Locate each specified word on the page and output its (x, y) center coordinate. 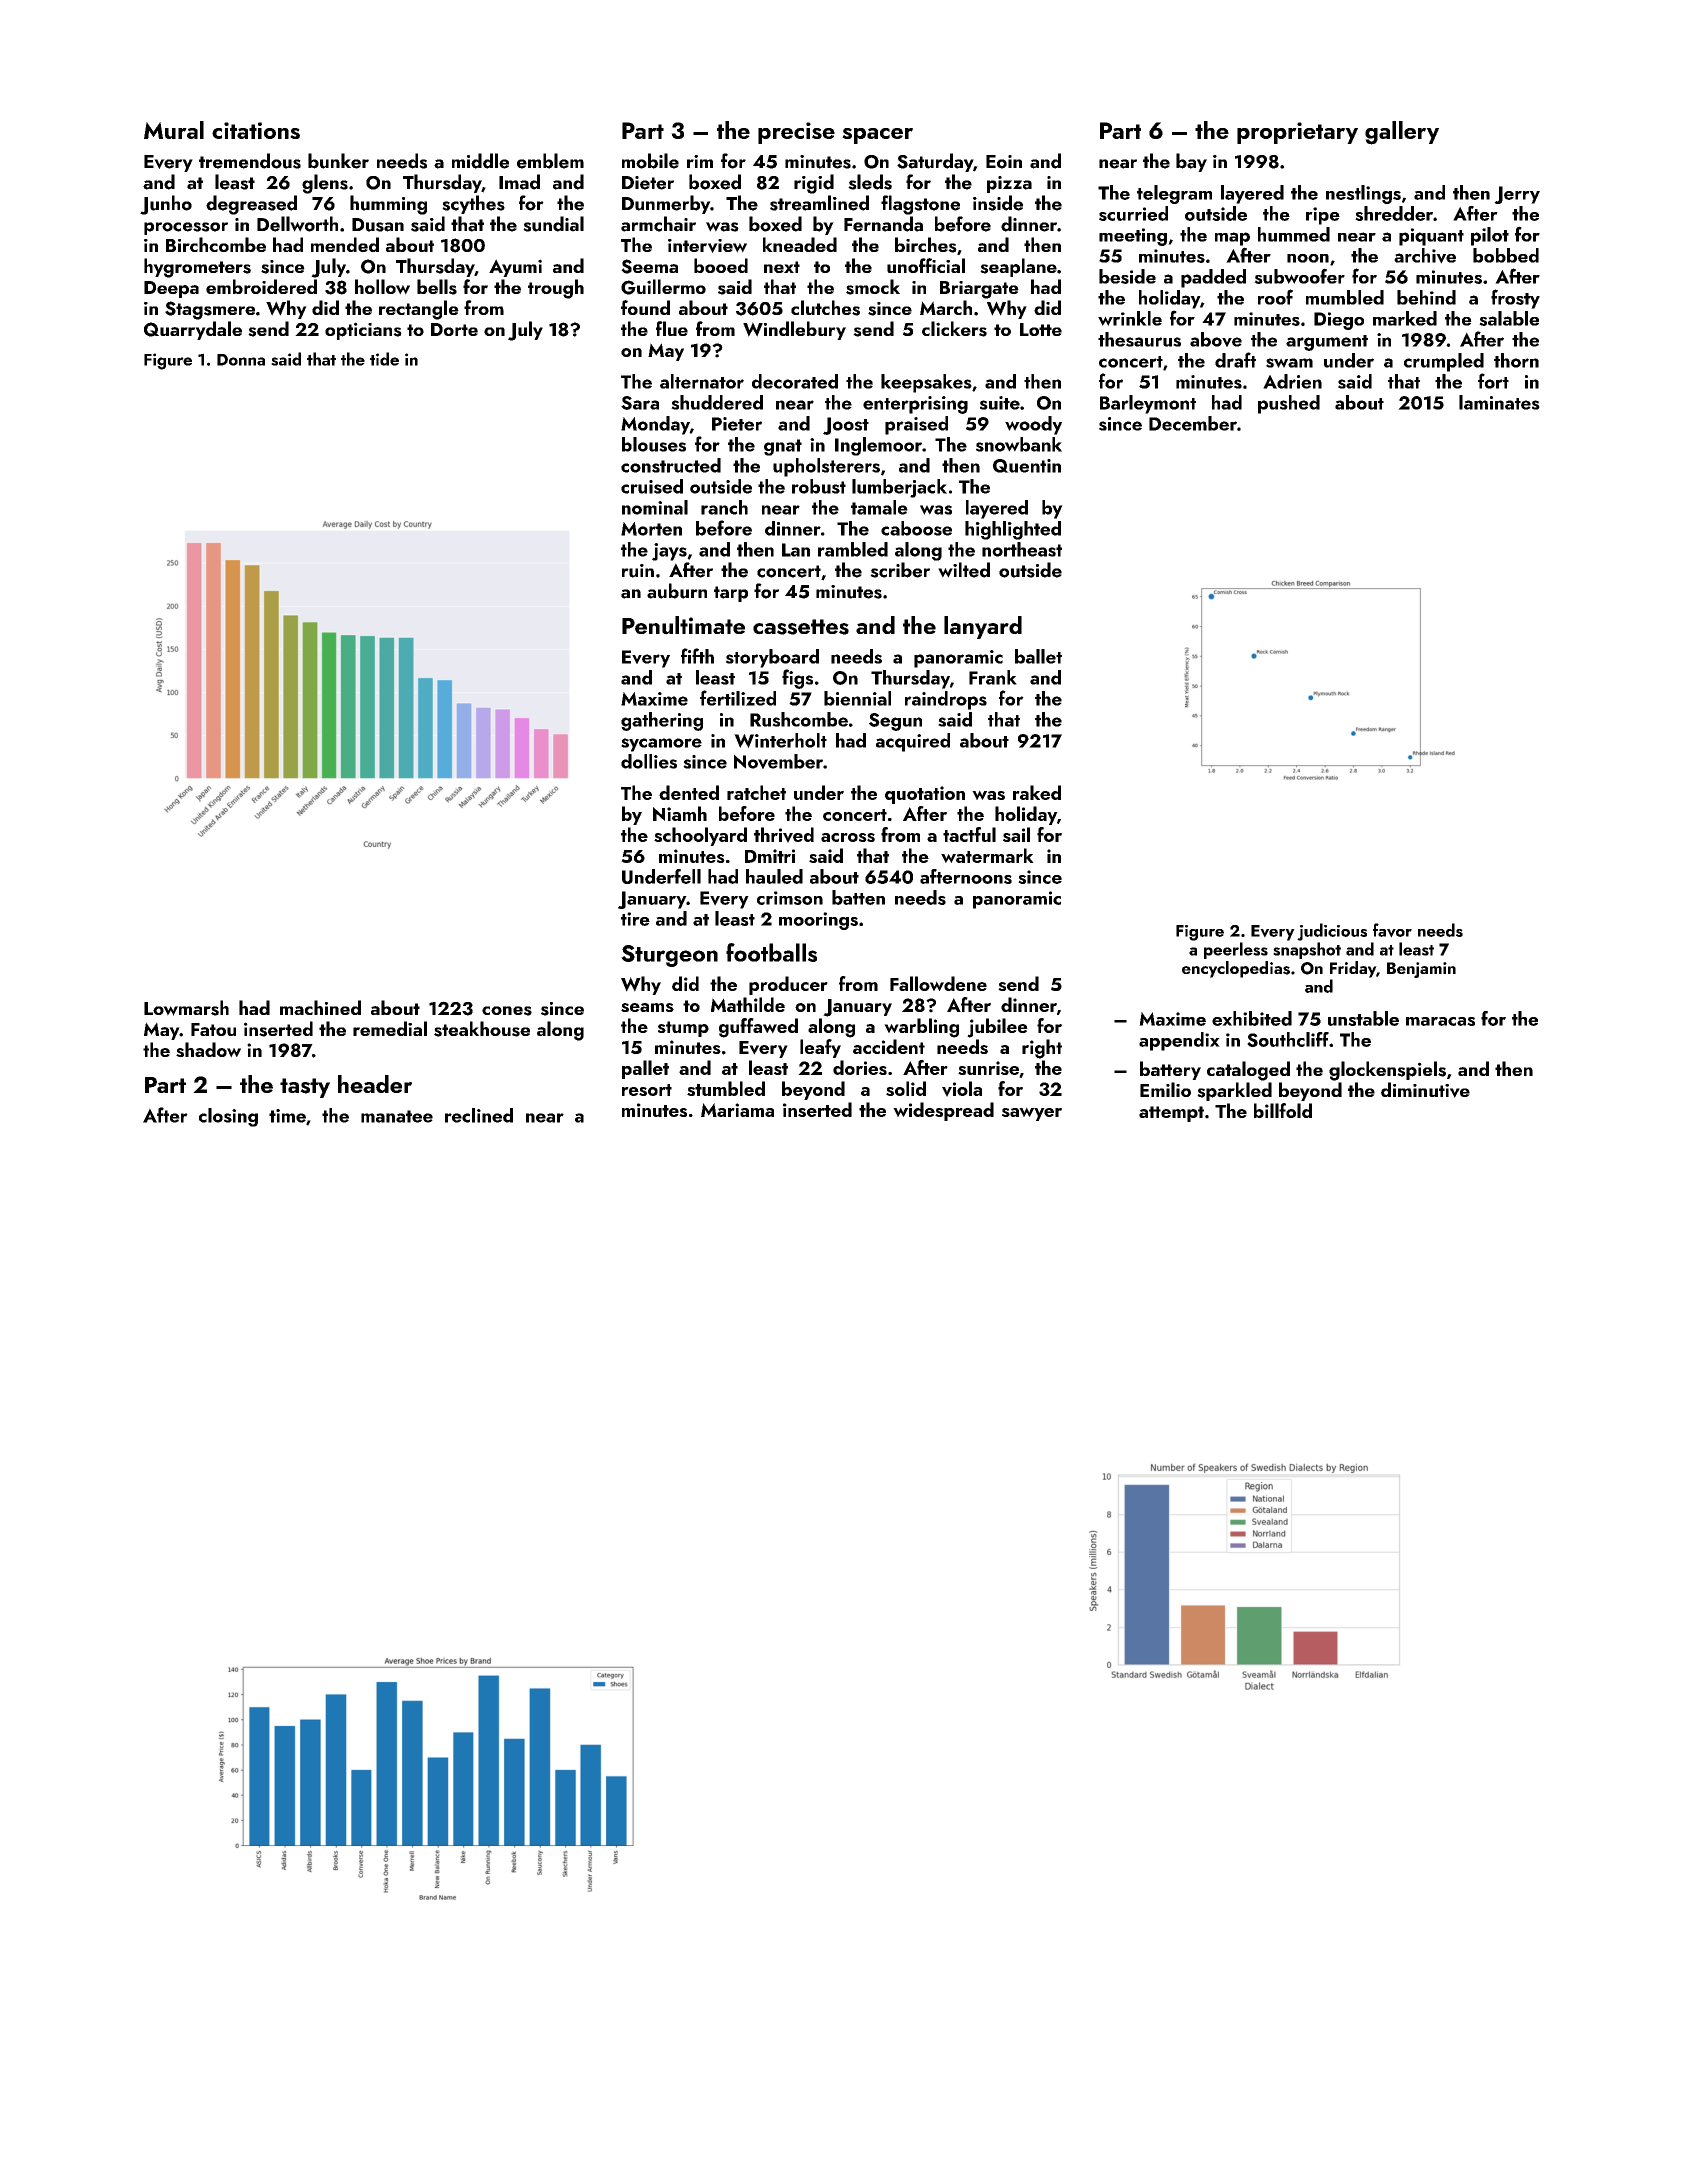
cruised (652, 486)
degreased (251, 205)
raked (1037, 792)
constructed (671, 465)
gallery (1402, 133)
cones (507, 1011)
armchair (658, 224)
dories (860, 1067)
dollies (649, 761)
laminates (1499, 402)
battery (1170, 1070)
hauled (774, 876)
